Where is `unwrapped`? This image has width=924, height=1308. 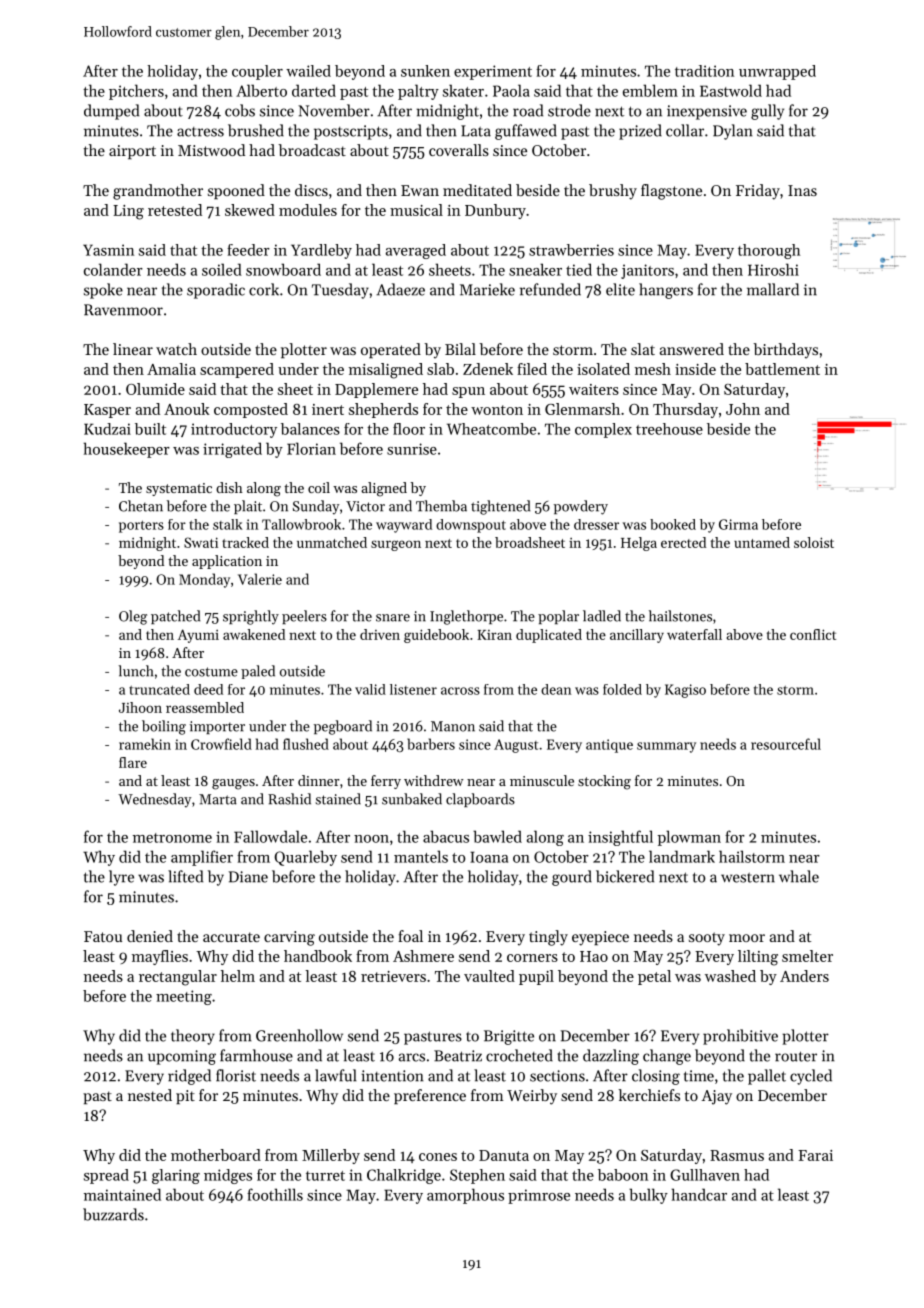
unwrapped is located at coordinates (777, 72).
